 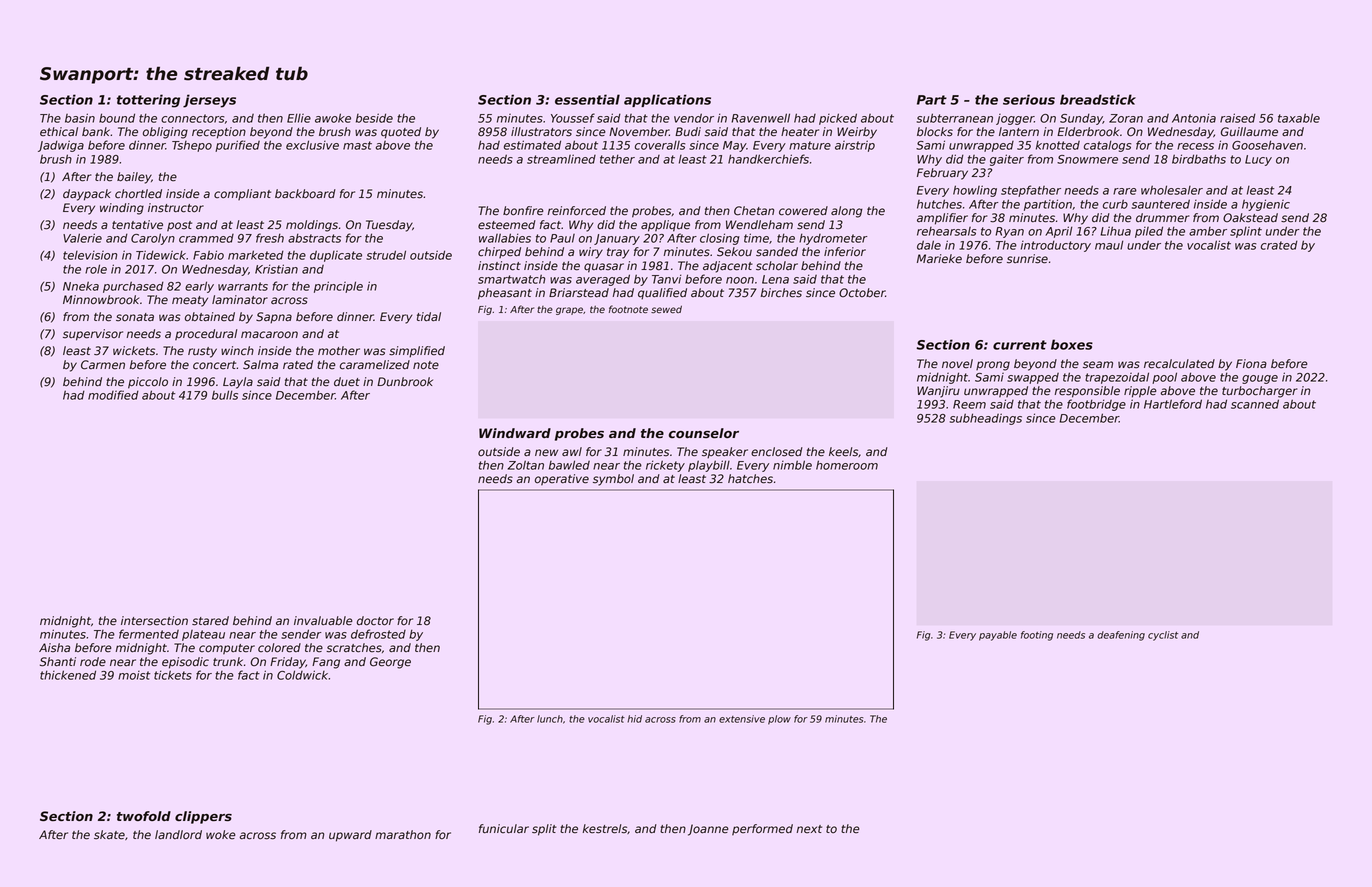 I want to click on hygienic, so click(x=1266, y=205).
